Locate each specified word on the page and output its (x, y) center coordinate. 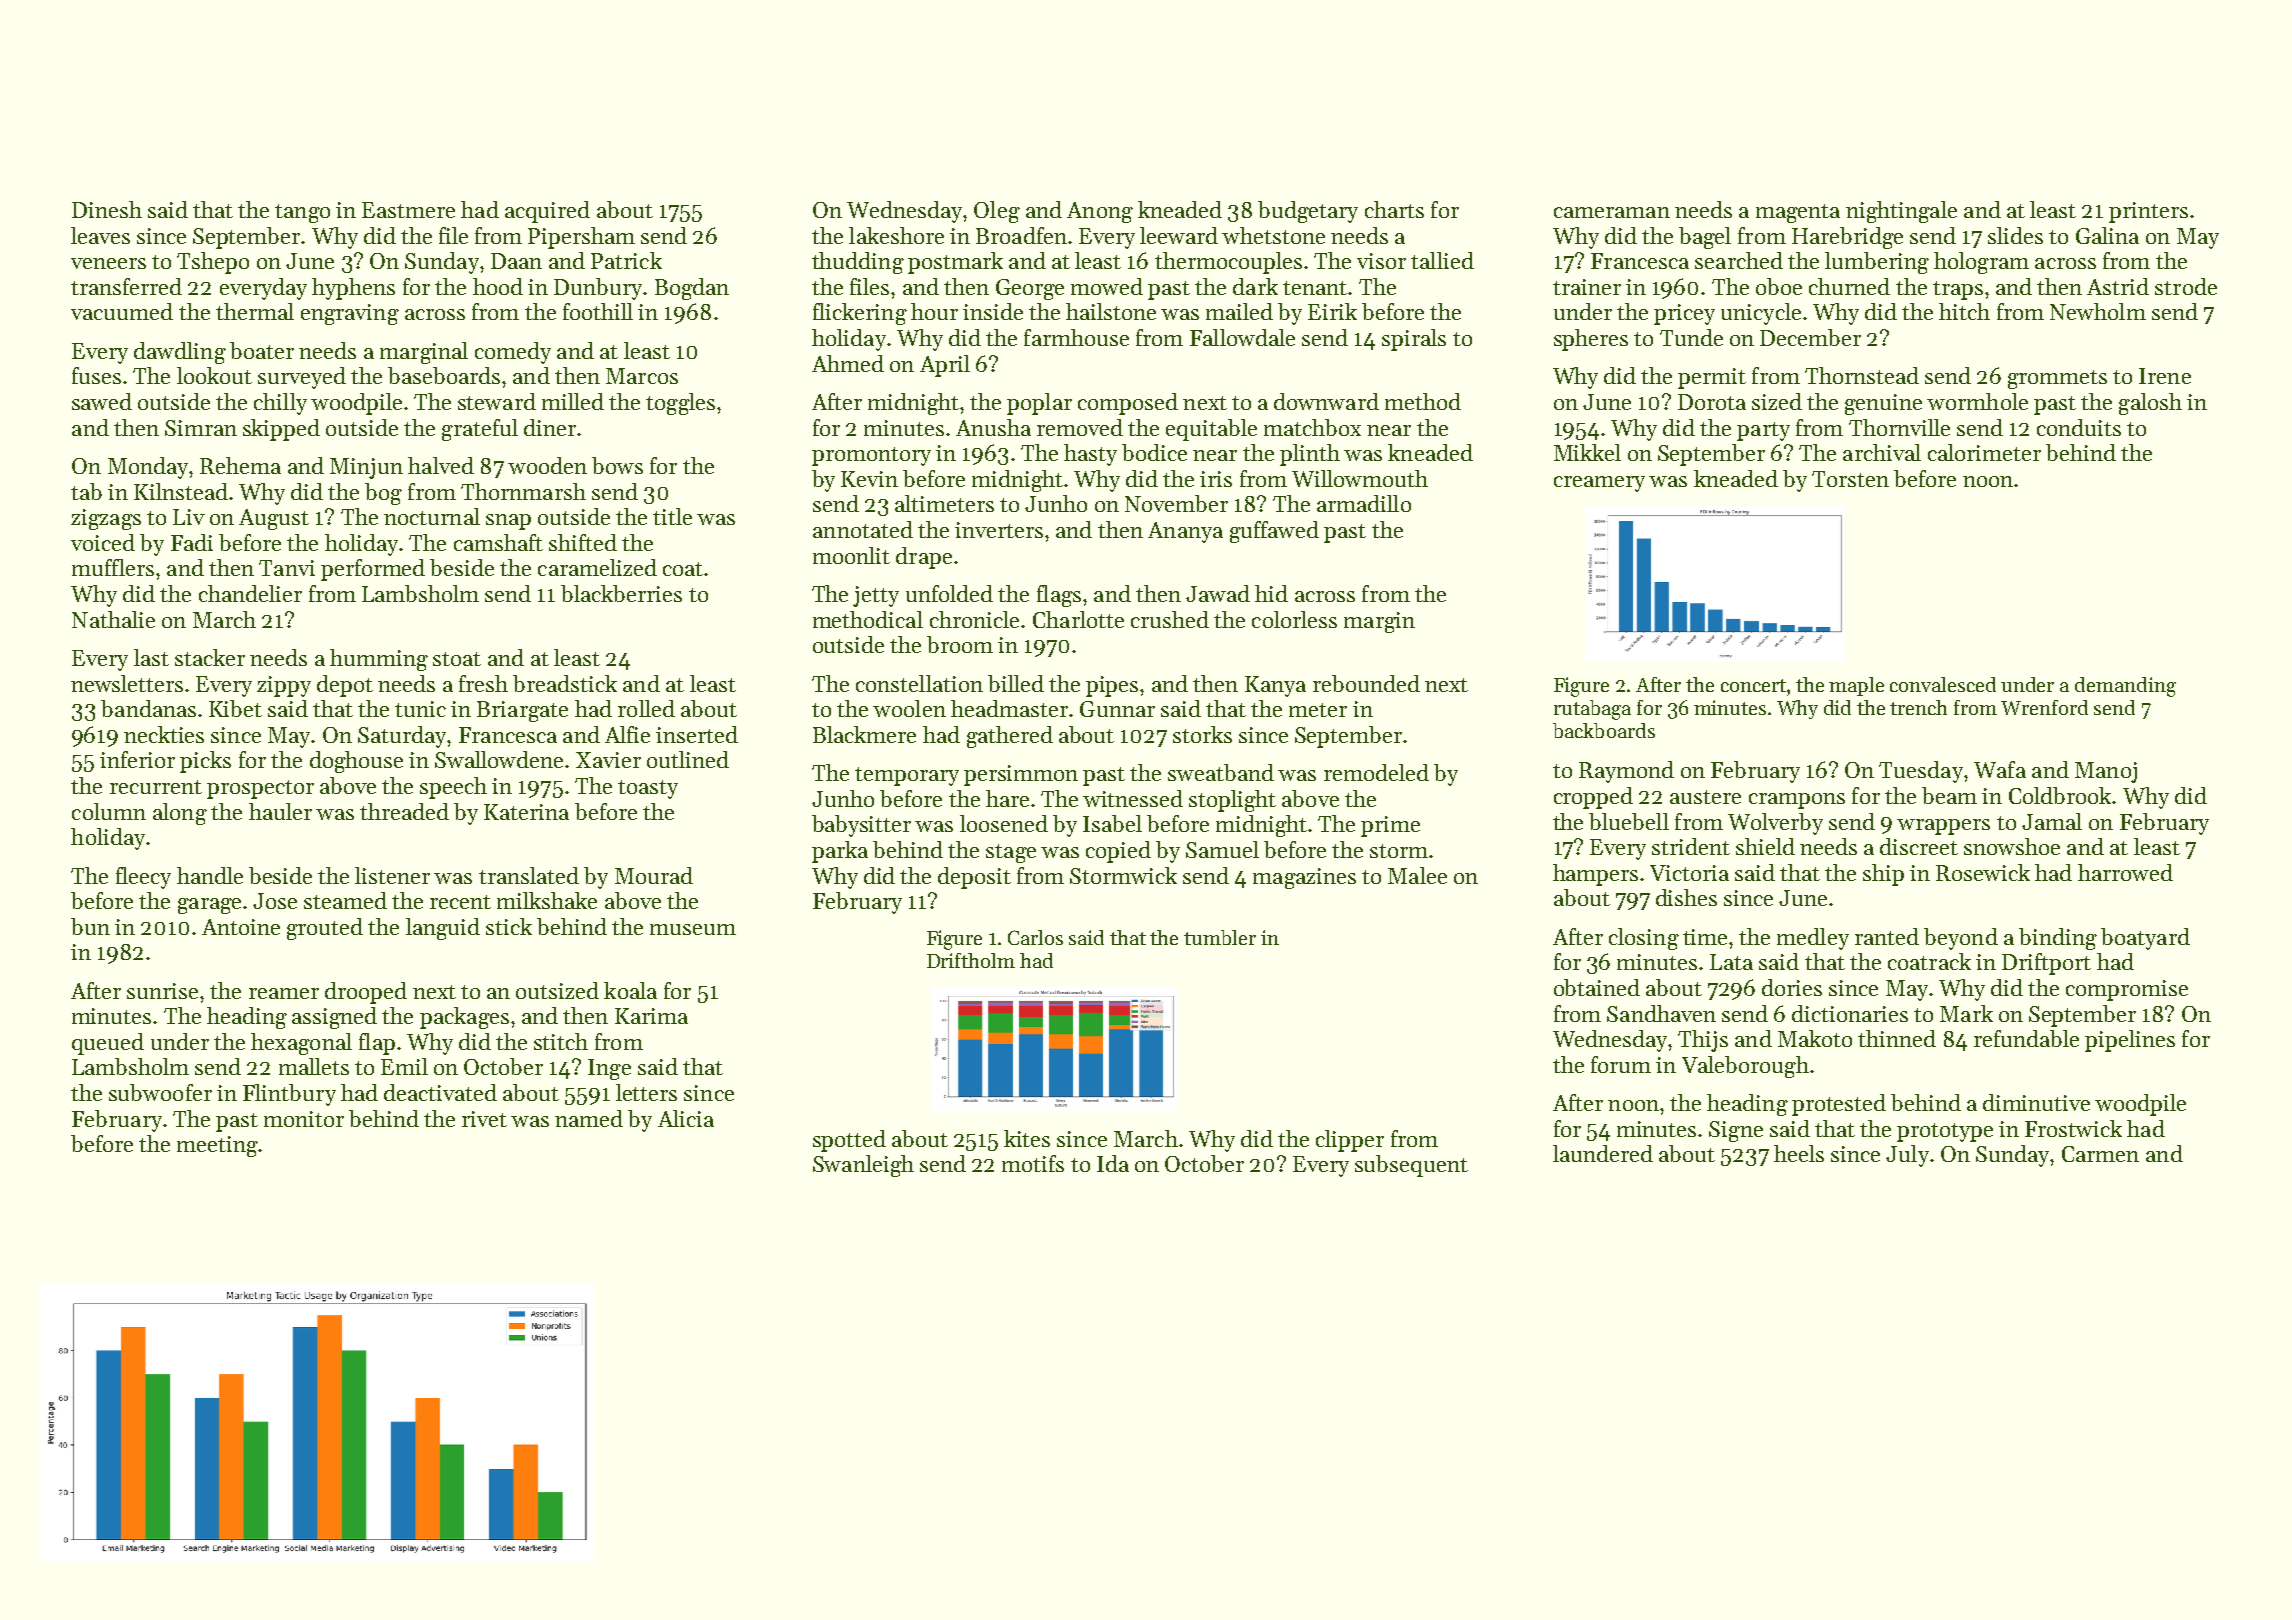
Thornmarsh (523, 491)
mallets (314, 1066)
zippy (284, 686)
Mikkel (1587, 452)
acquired (547, 212)
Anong (1100, 212)
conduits (2079, 427)
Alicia (686, 1118)
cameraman (1612, 212)
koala (630, 990)
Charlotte (1078, 619)
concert (1753, 685)
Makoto (1815, 1038)
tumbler (1220, 937)
